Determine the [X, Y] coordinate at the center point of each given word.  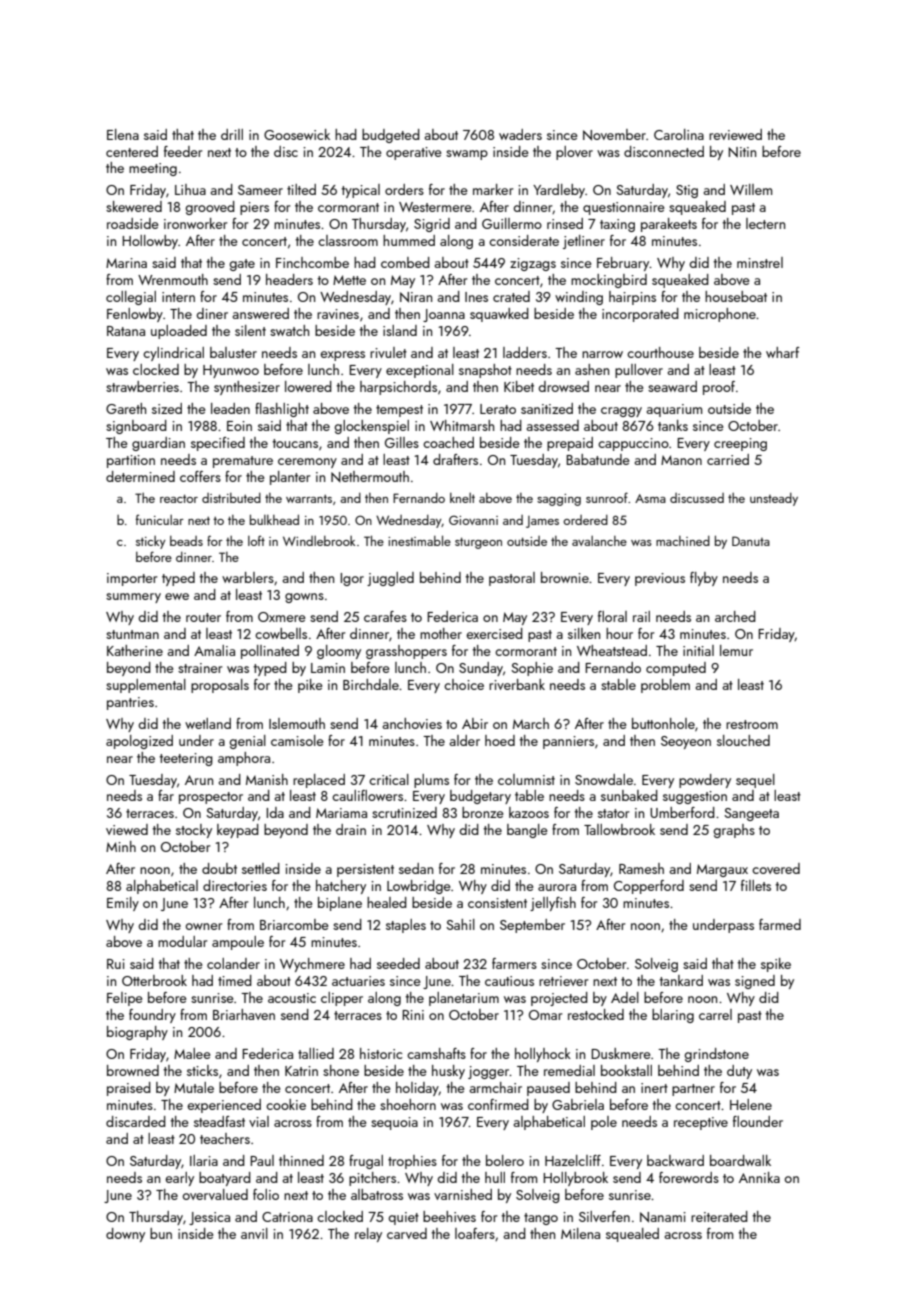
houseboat [736, 296]
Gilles [402, 442]
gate [242, 265]
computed [676, 669]
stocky [194, 831]
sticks [202, 1070]
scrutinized [404, 812]
